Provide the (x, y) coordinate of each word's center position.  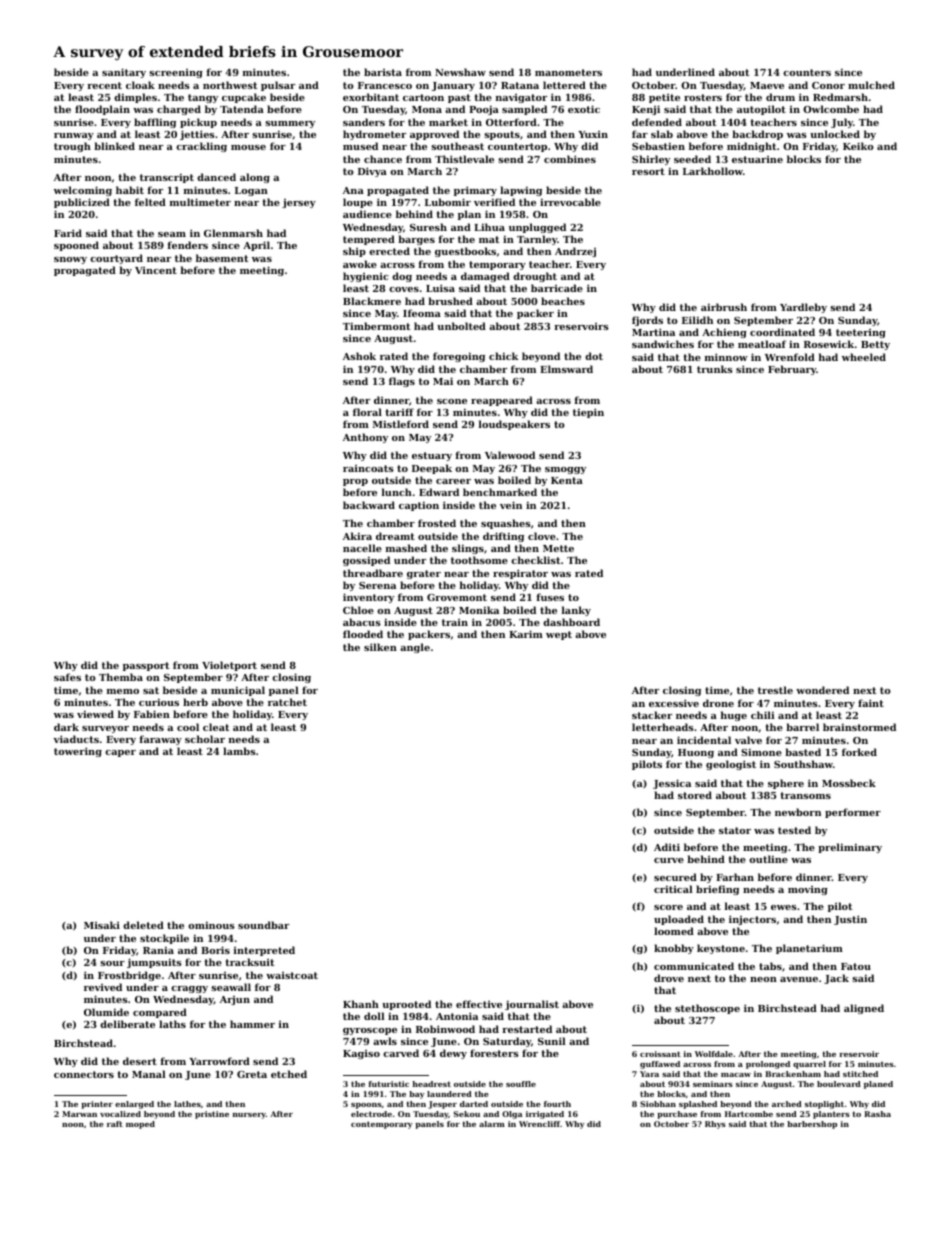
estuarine (757, 159)
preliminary (850, 848)
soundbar (263, 925)
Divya (372, 172)
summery (290, 124)
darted (474, 1104)
